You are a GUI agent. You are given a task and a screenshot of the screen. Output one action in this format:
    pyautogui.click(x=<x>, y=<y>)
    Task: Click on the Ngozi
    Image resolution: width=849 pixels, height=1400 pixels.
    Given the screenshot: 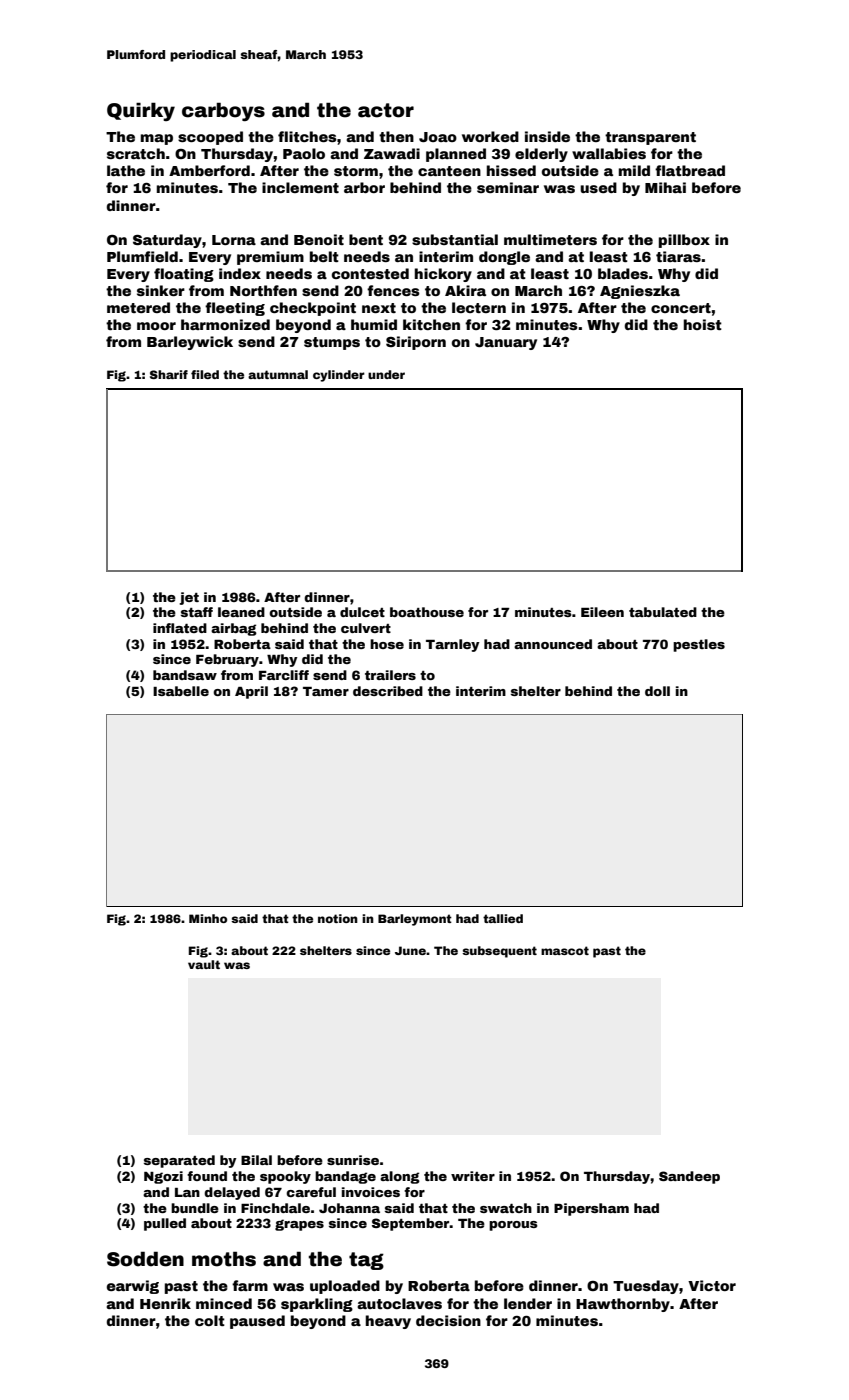 What is the action you would take?
    pyautogui.click(x=163, y=1177)
